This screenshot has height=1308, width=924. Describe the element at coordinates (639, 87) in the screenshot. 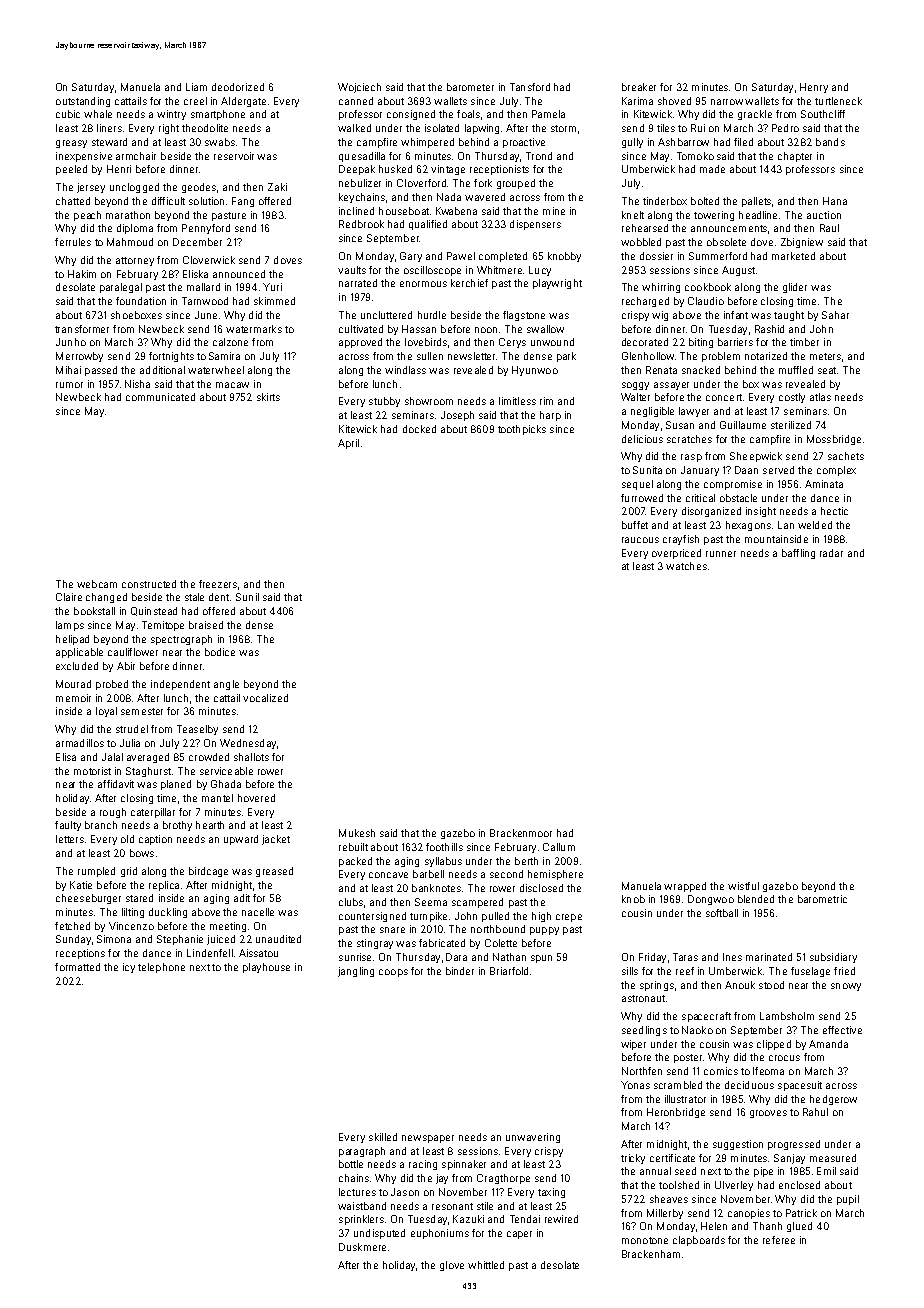

I see `breaker` at that location.
